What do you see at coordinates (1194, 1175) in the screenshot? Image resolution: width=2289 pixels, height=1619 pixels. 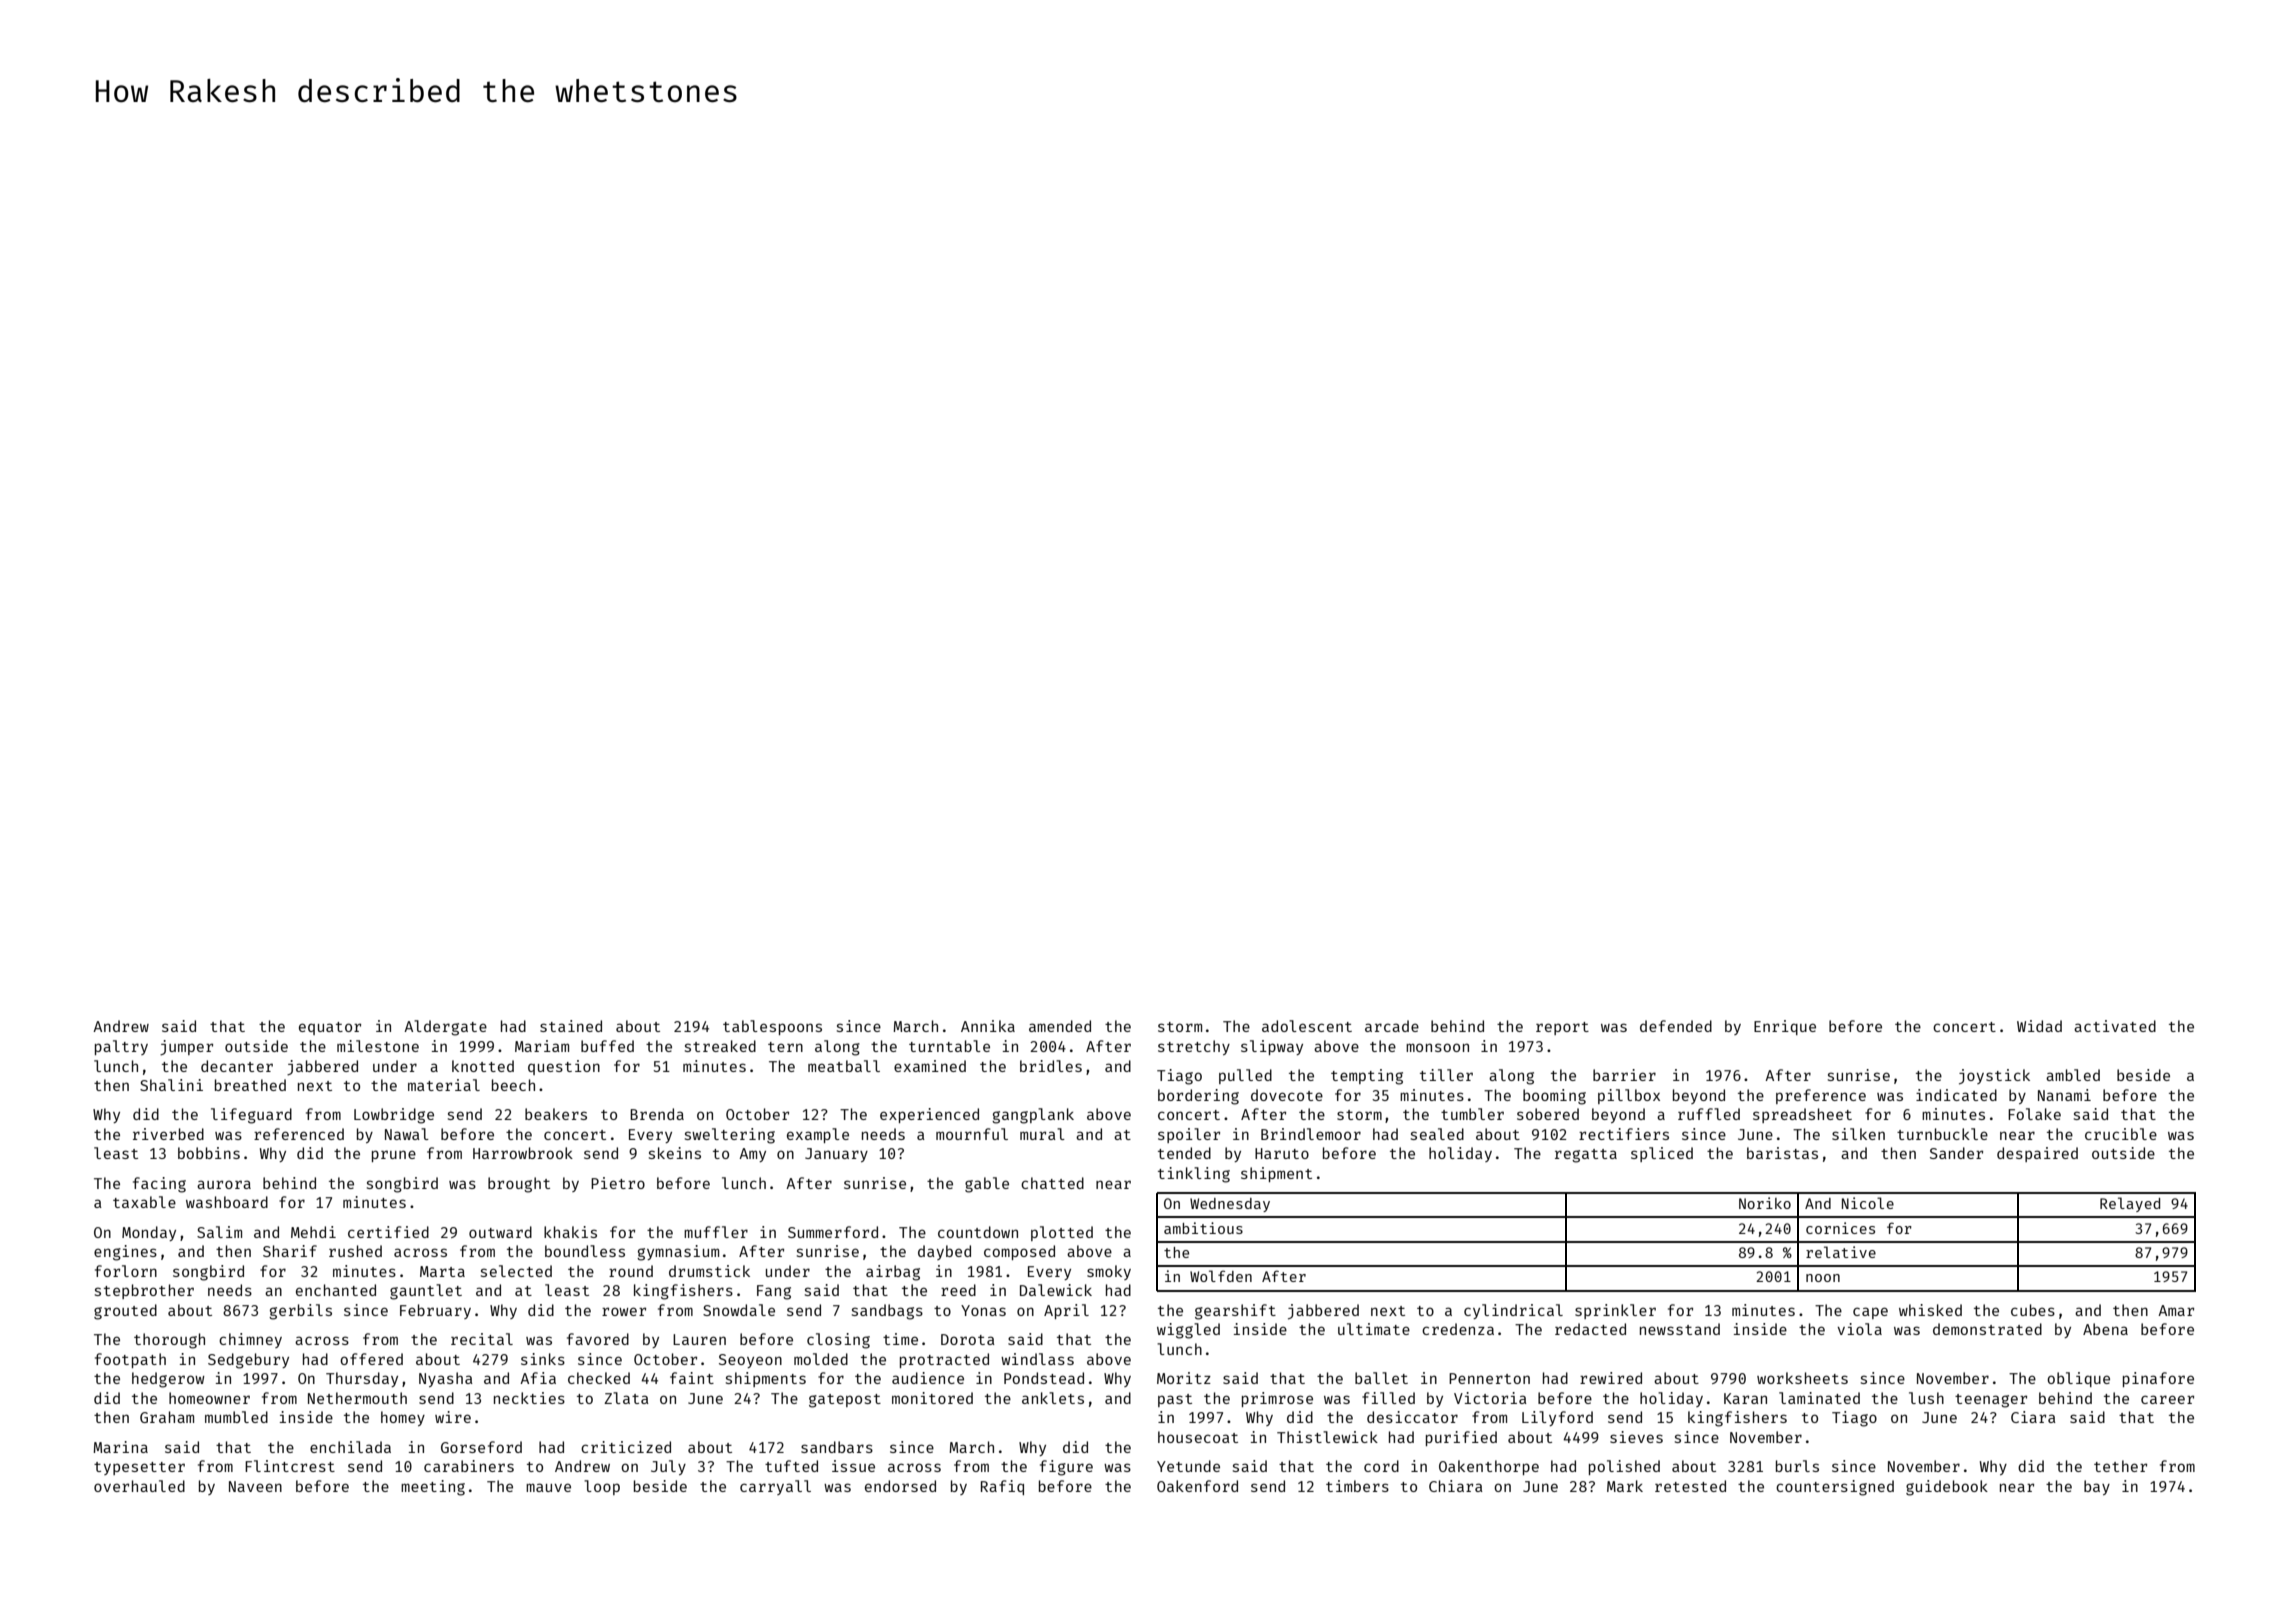 I see `tinkling` at bounding box center [1194, 1175].
